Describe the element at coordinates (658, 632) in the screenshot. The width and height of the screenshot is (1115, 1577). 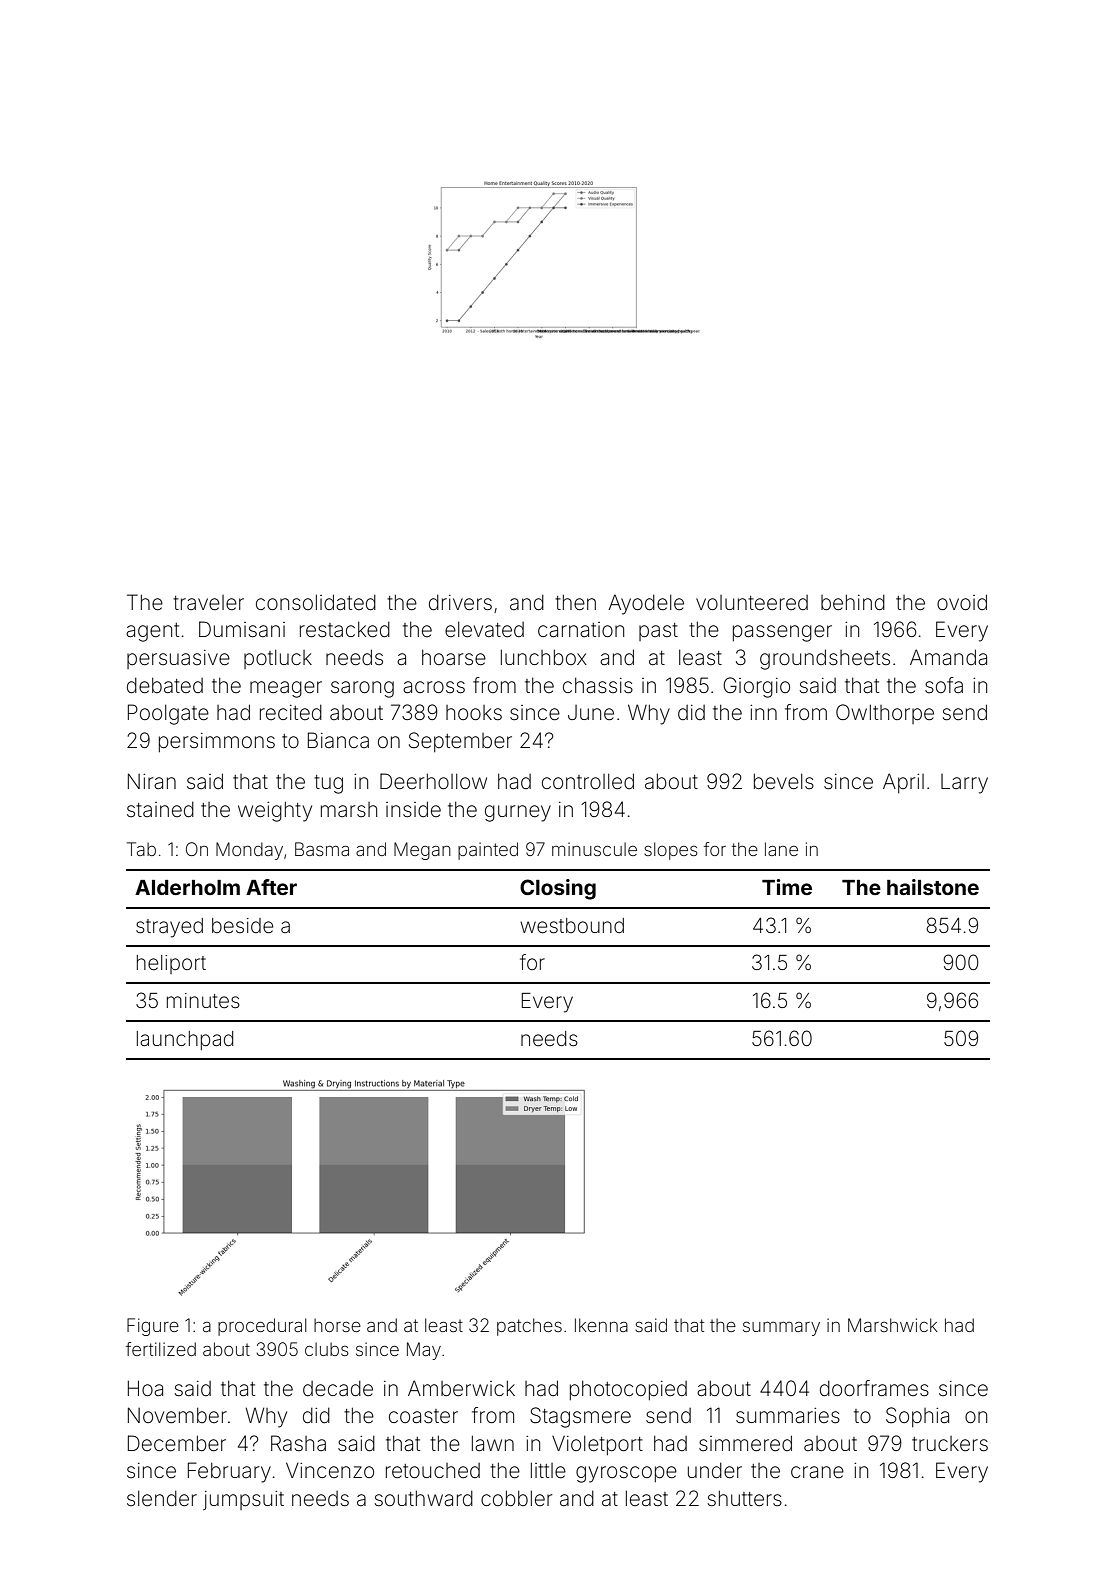
I see `past` at that location.
